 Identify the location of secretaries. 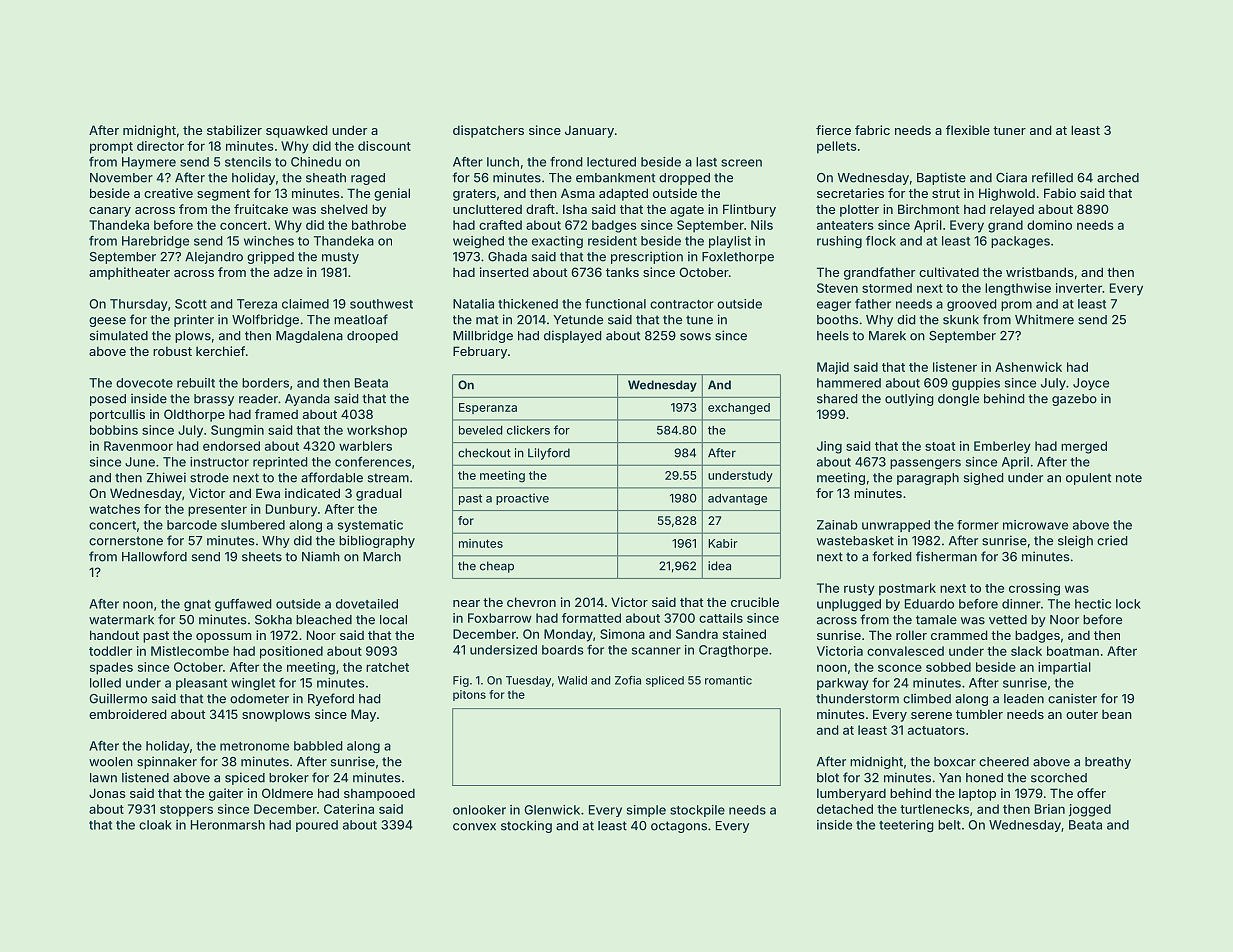
(850, 193).
